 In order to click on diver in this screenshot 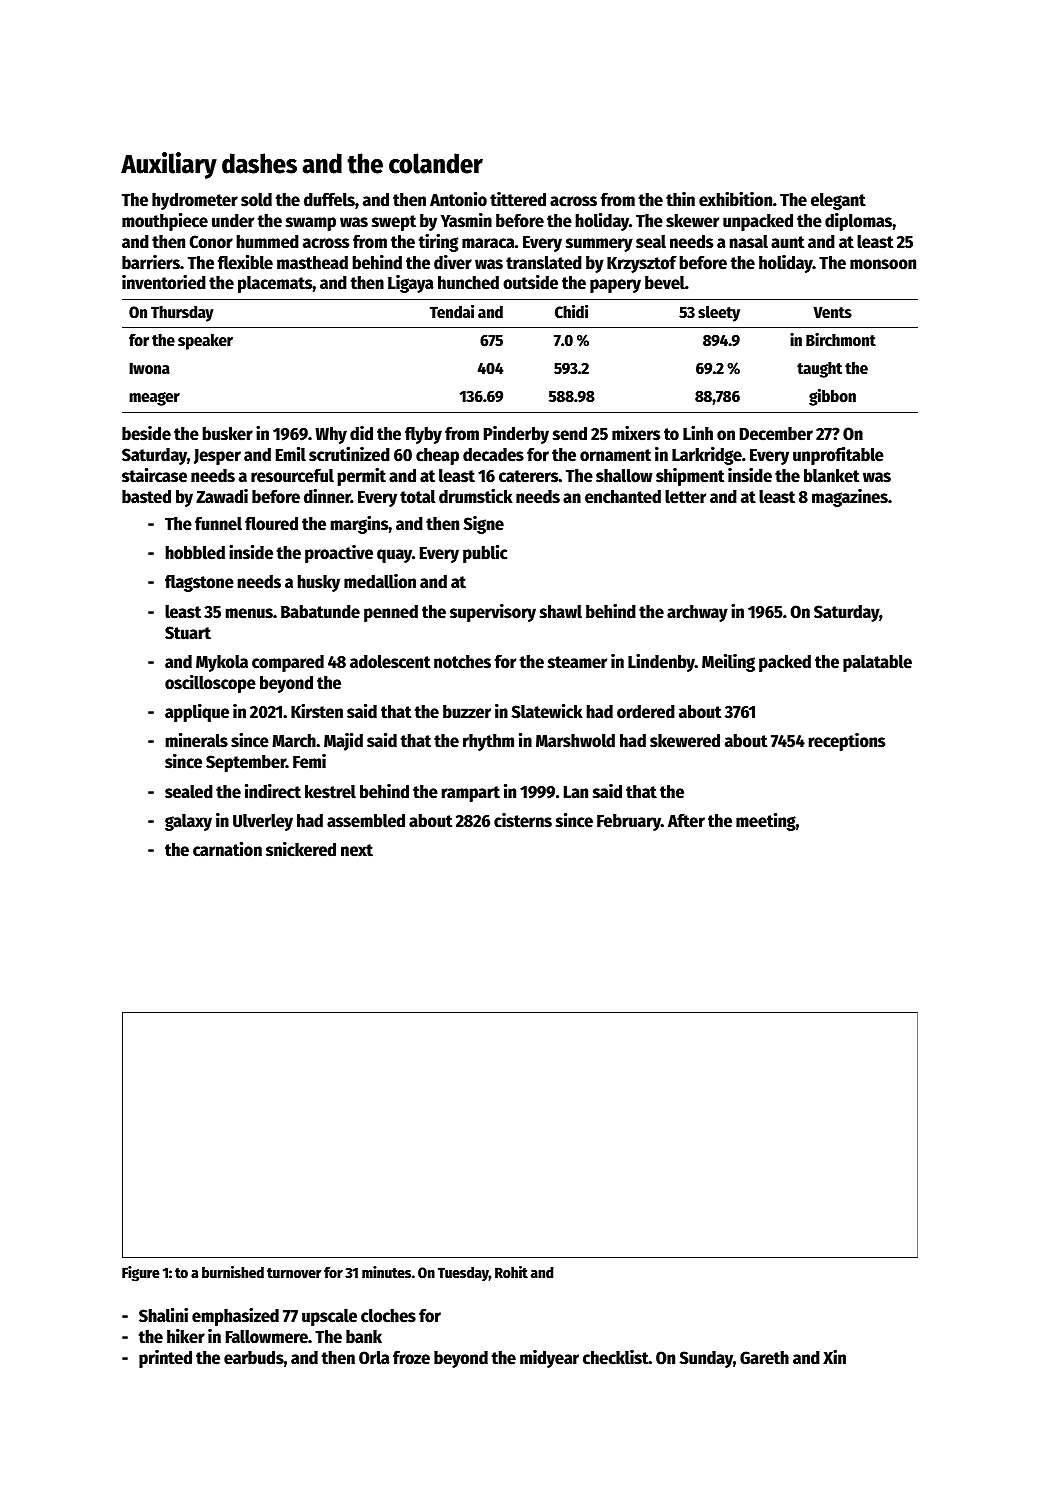, I will do `click(453, 262)`.
